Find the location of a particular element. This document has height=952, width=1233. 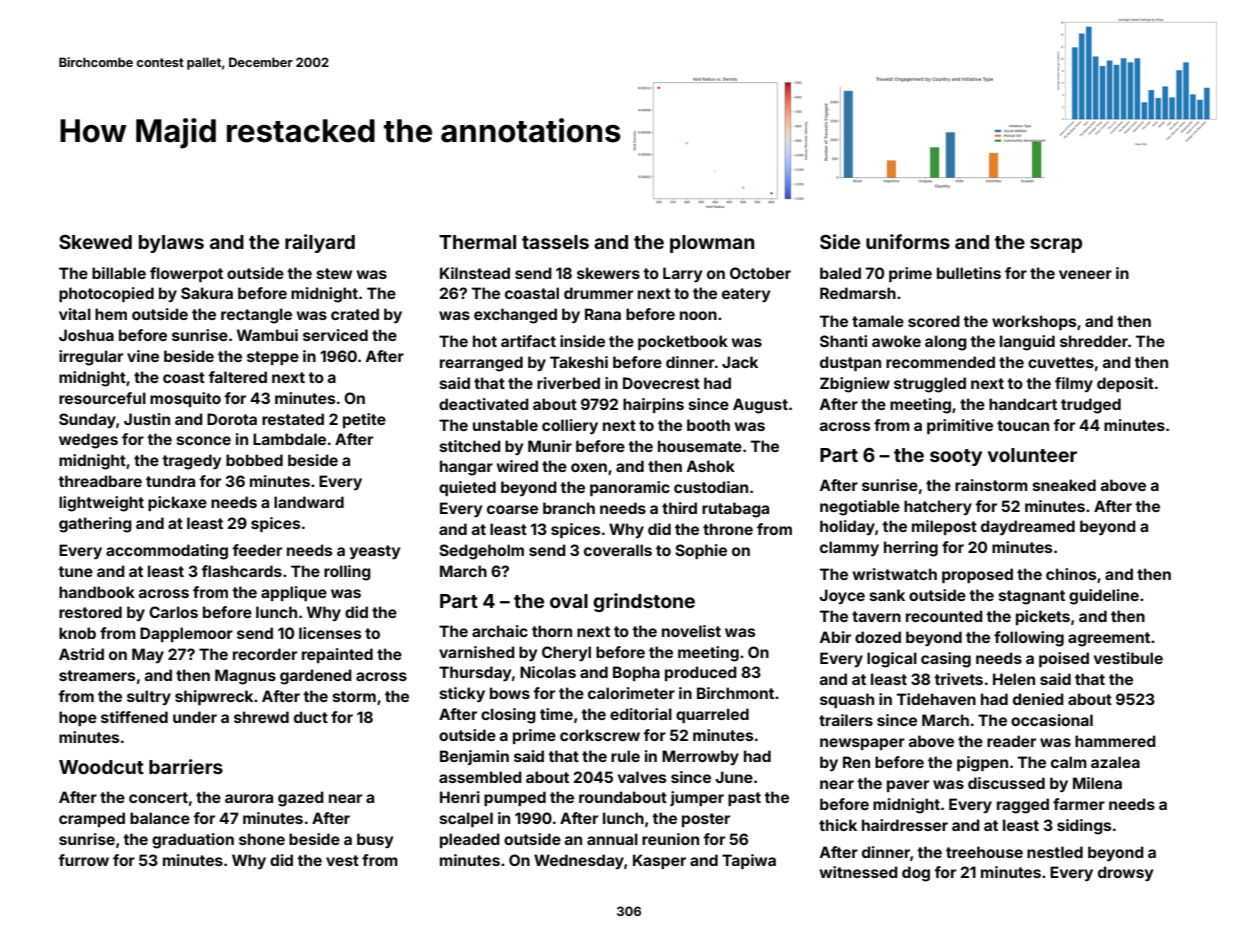

bobbed is located at coordinates (254, 460).
